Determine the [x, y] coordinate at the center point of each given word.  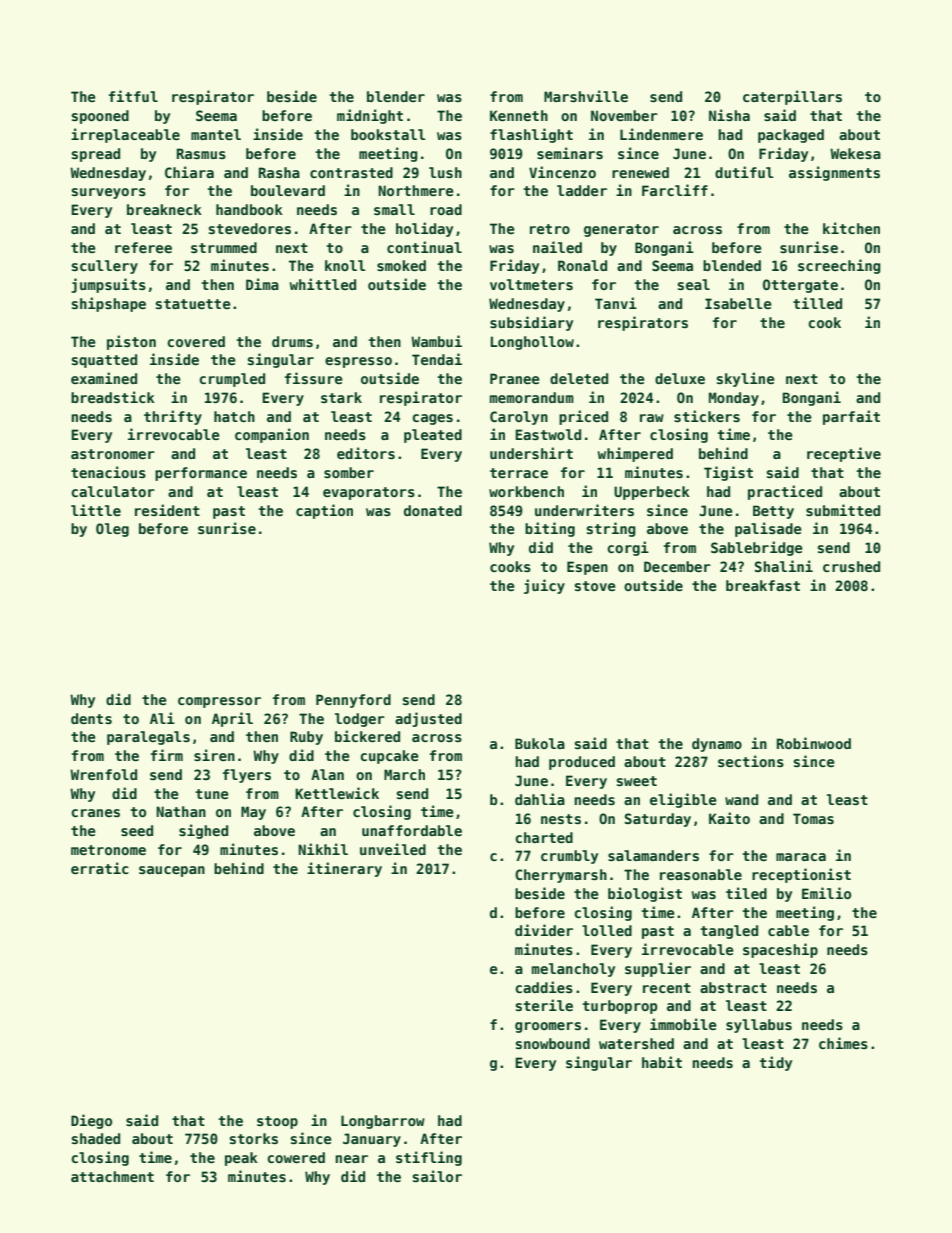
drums [292, 341]
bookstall [388, 134]
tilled [817, 303]
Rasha [279, 172]
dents [91, 718]
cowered [296, 1157]
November [624, 115]
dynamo [717, 745]
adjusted [428, 719]
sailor [437, 1176]
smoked [401, 265]
